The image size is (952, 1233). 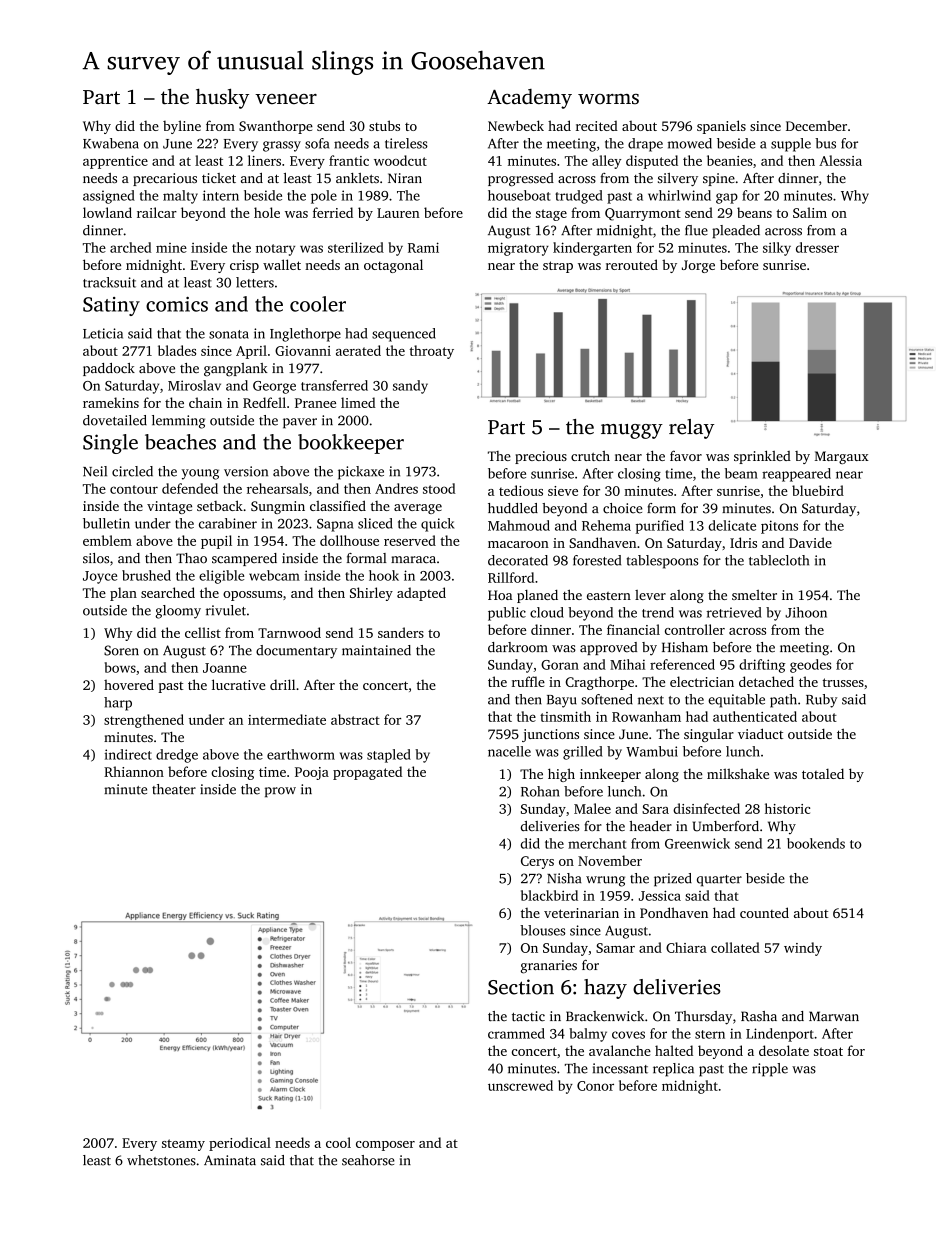 I want to click on Jihoon, so click(x=806, y=612).
